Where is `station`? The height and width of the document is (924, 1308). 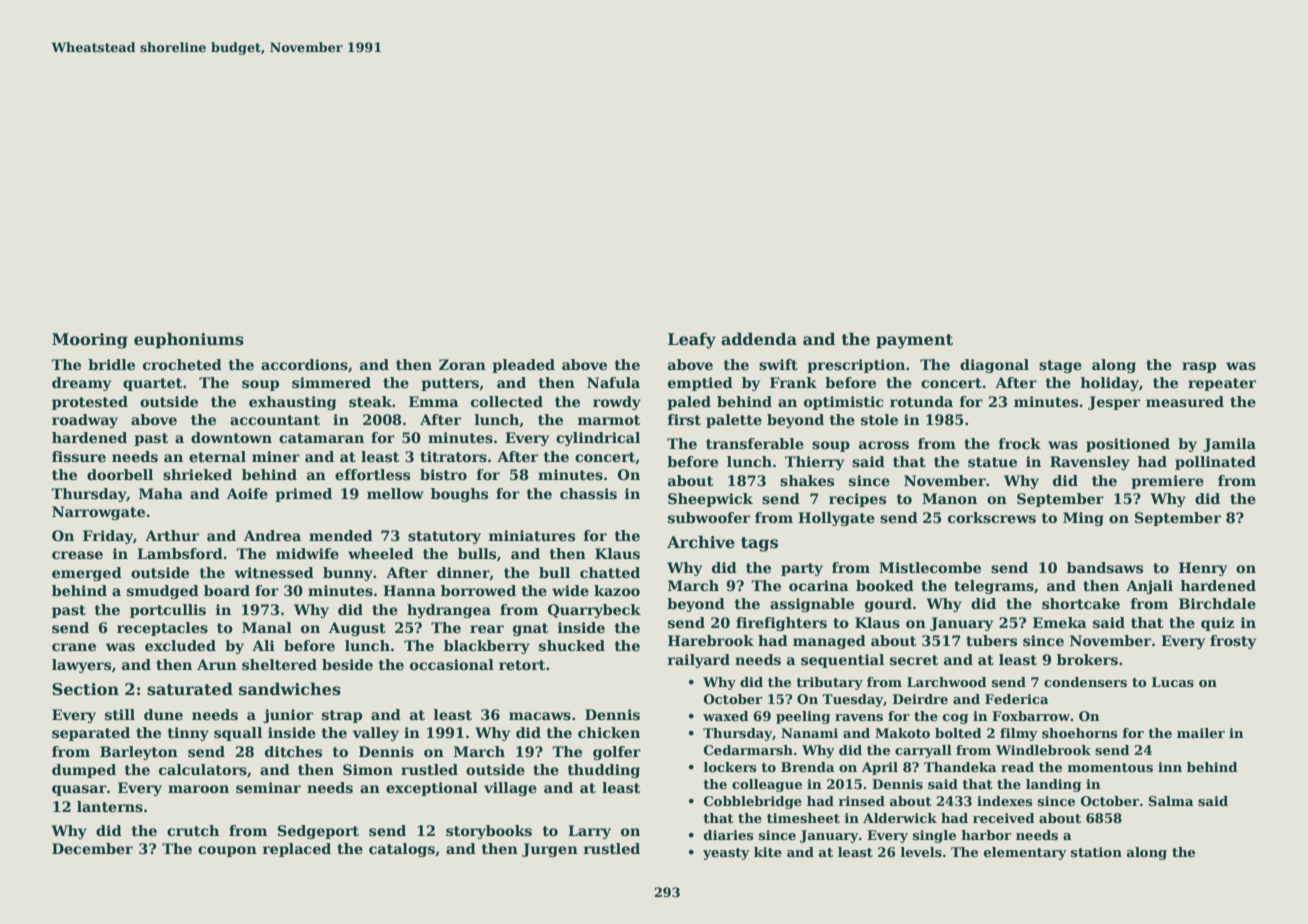 station is located at coordinates (1096, 852).
